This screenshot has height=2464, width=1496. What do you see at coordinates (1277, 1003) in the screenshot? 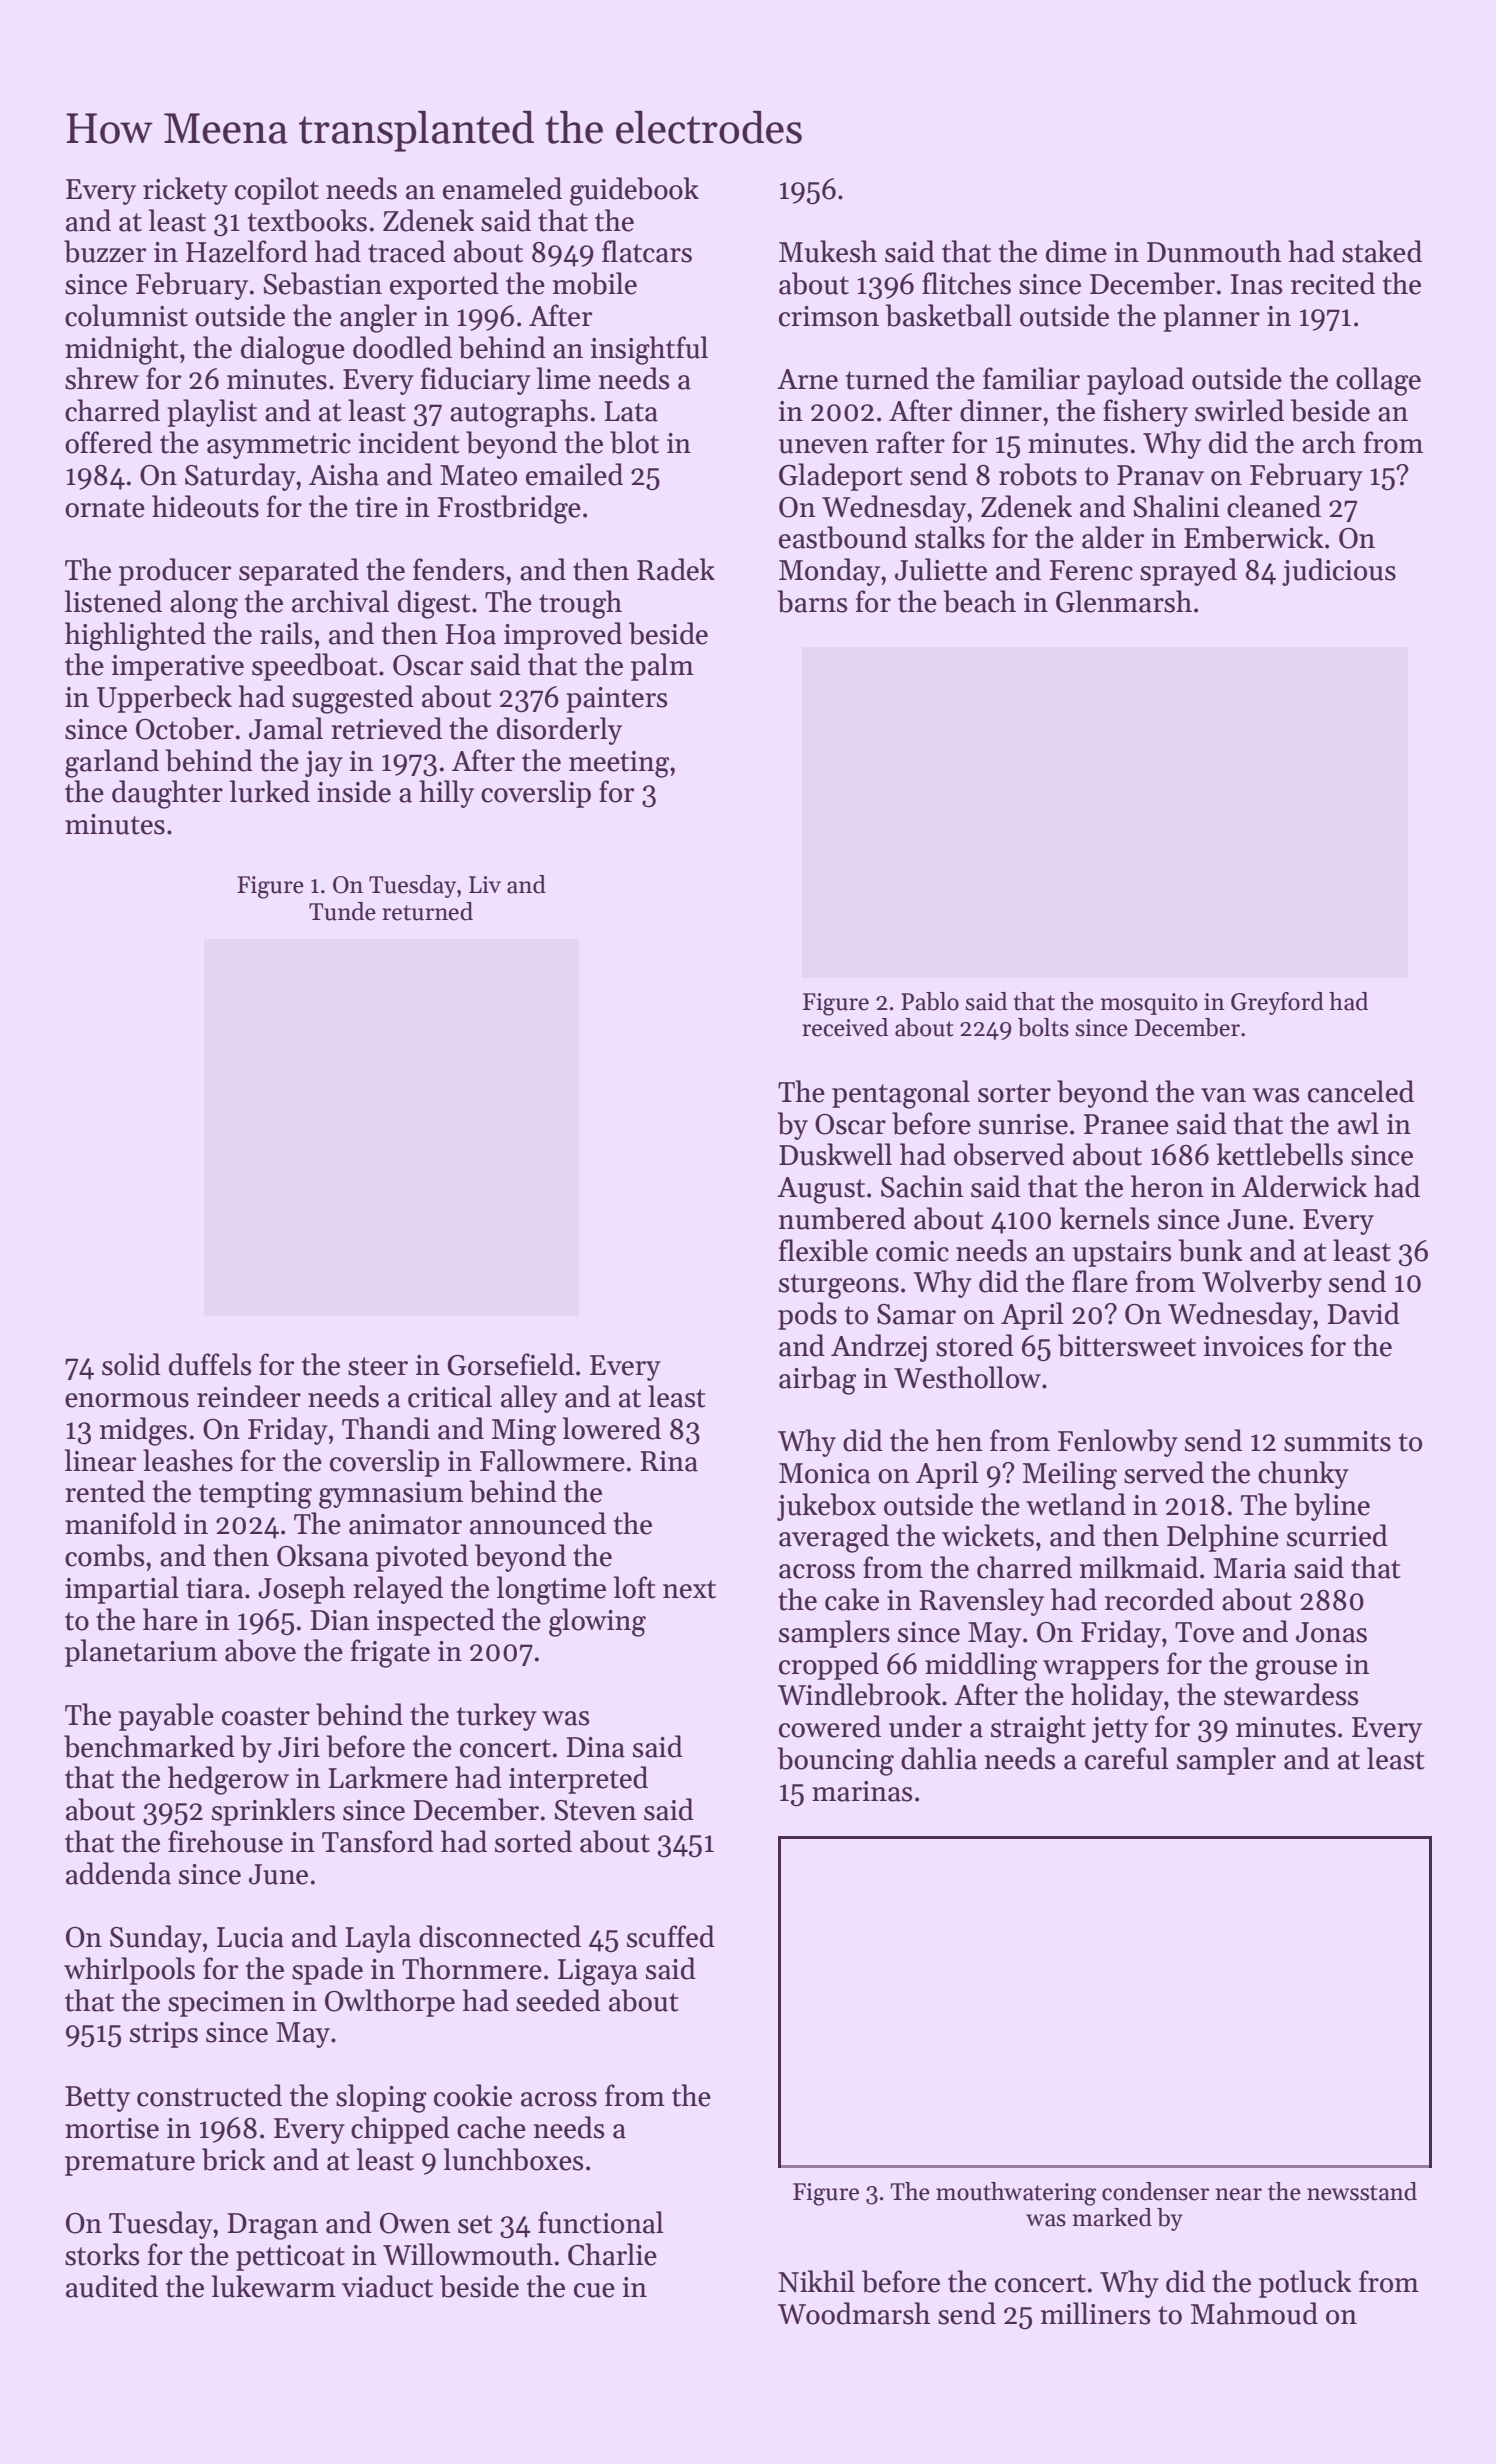
I see `Greyford` at bounding box center [1277, 1003].
